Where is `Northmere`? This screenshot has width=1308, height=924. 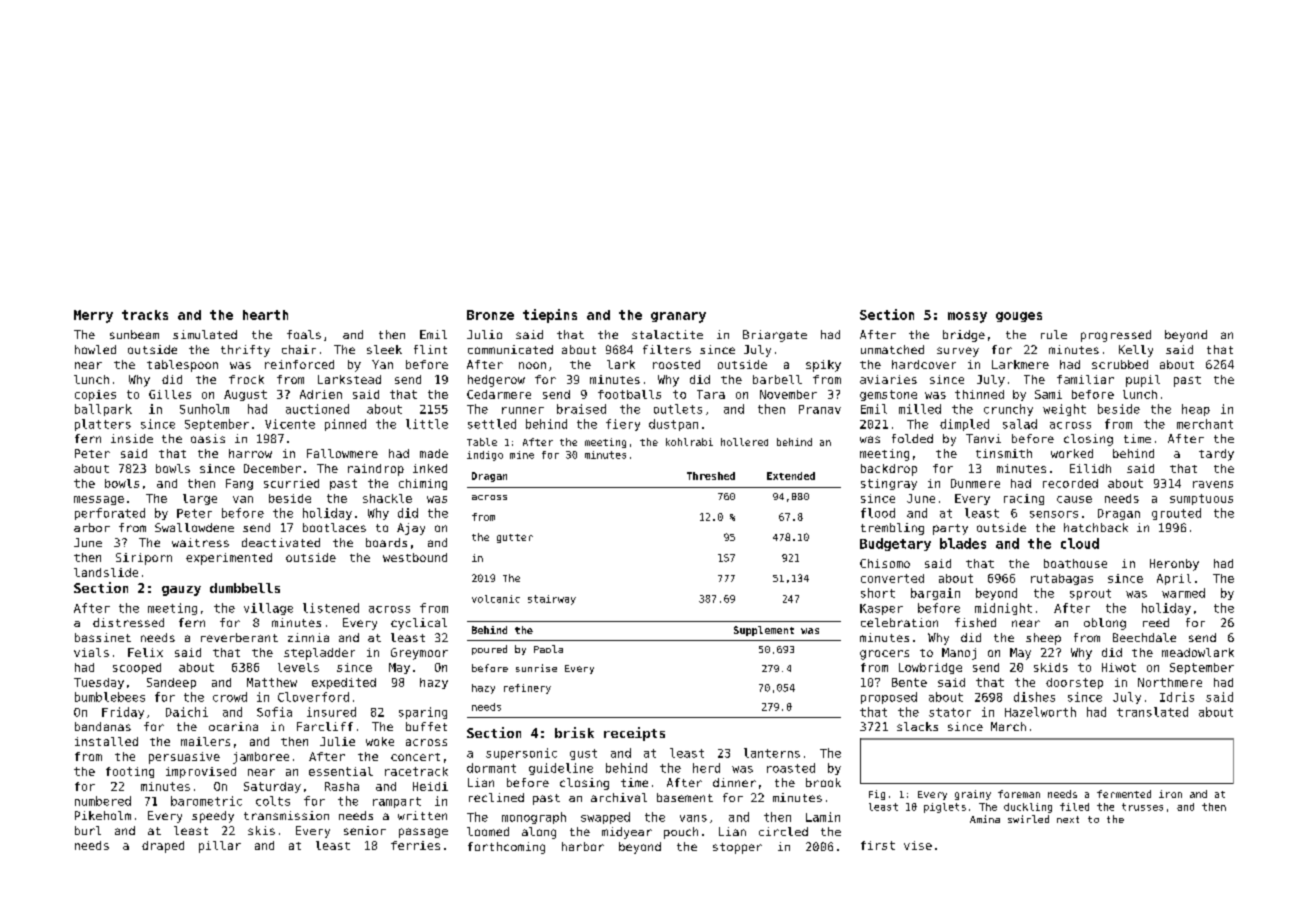
Northmere is located at coordinates (1170, 682).
